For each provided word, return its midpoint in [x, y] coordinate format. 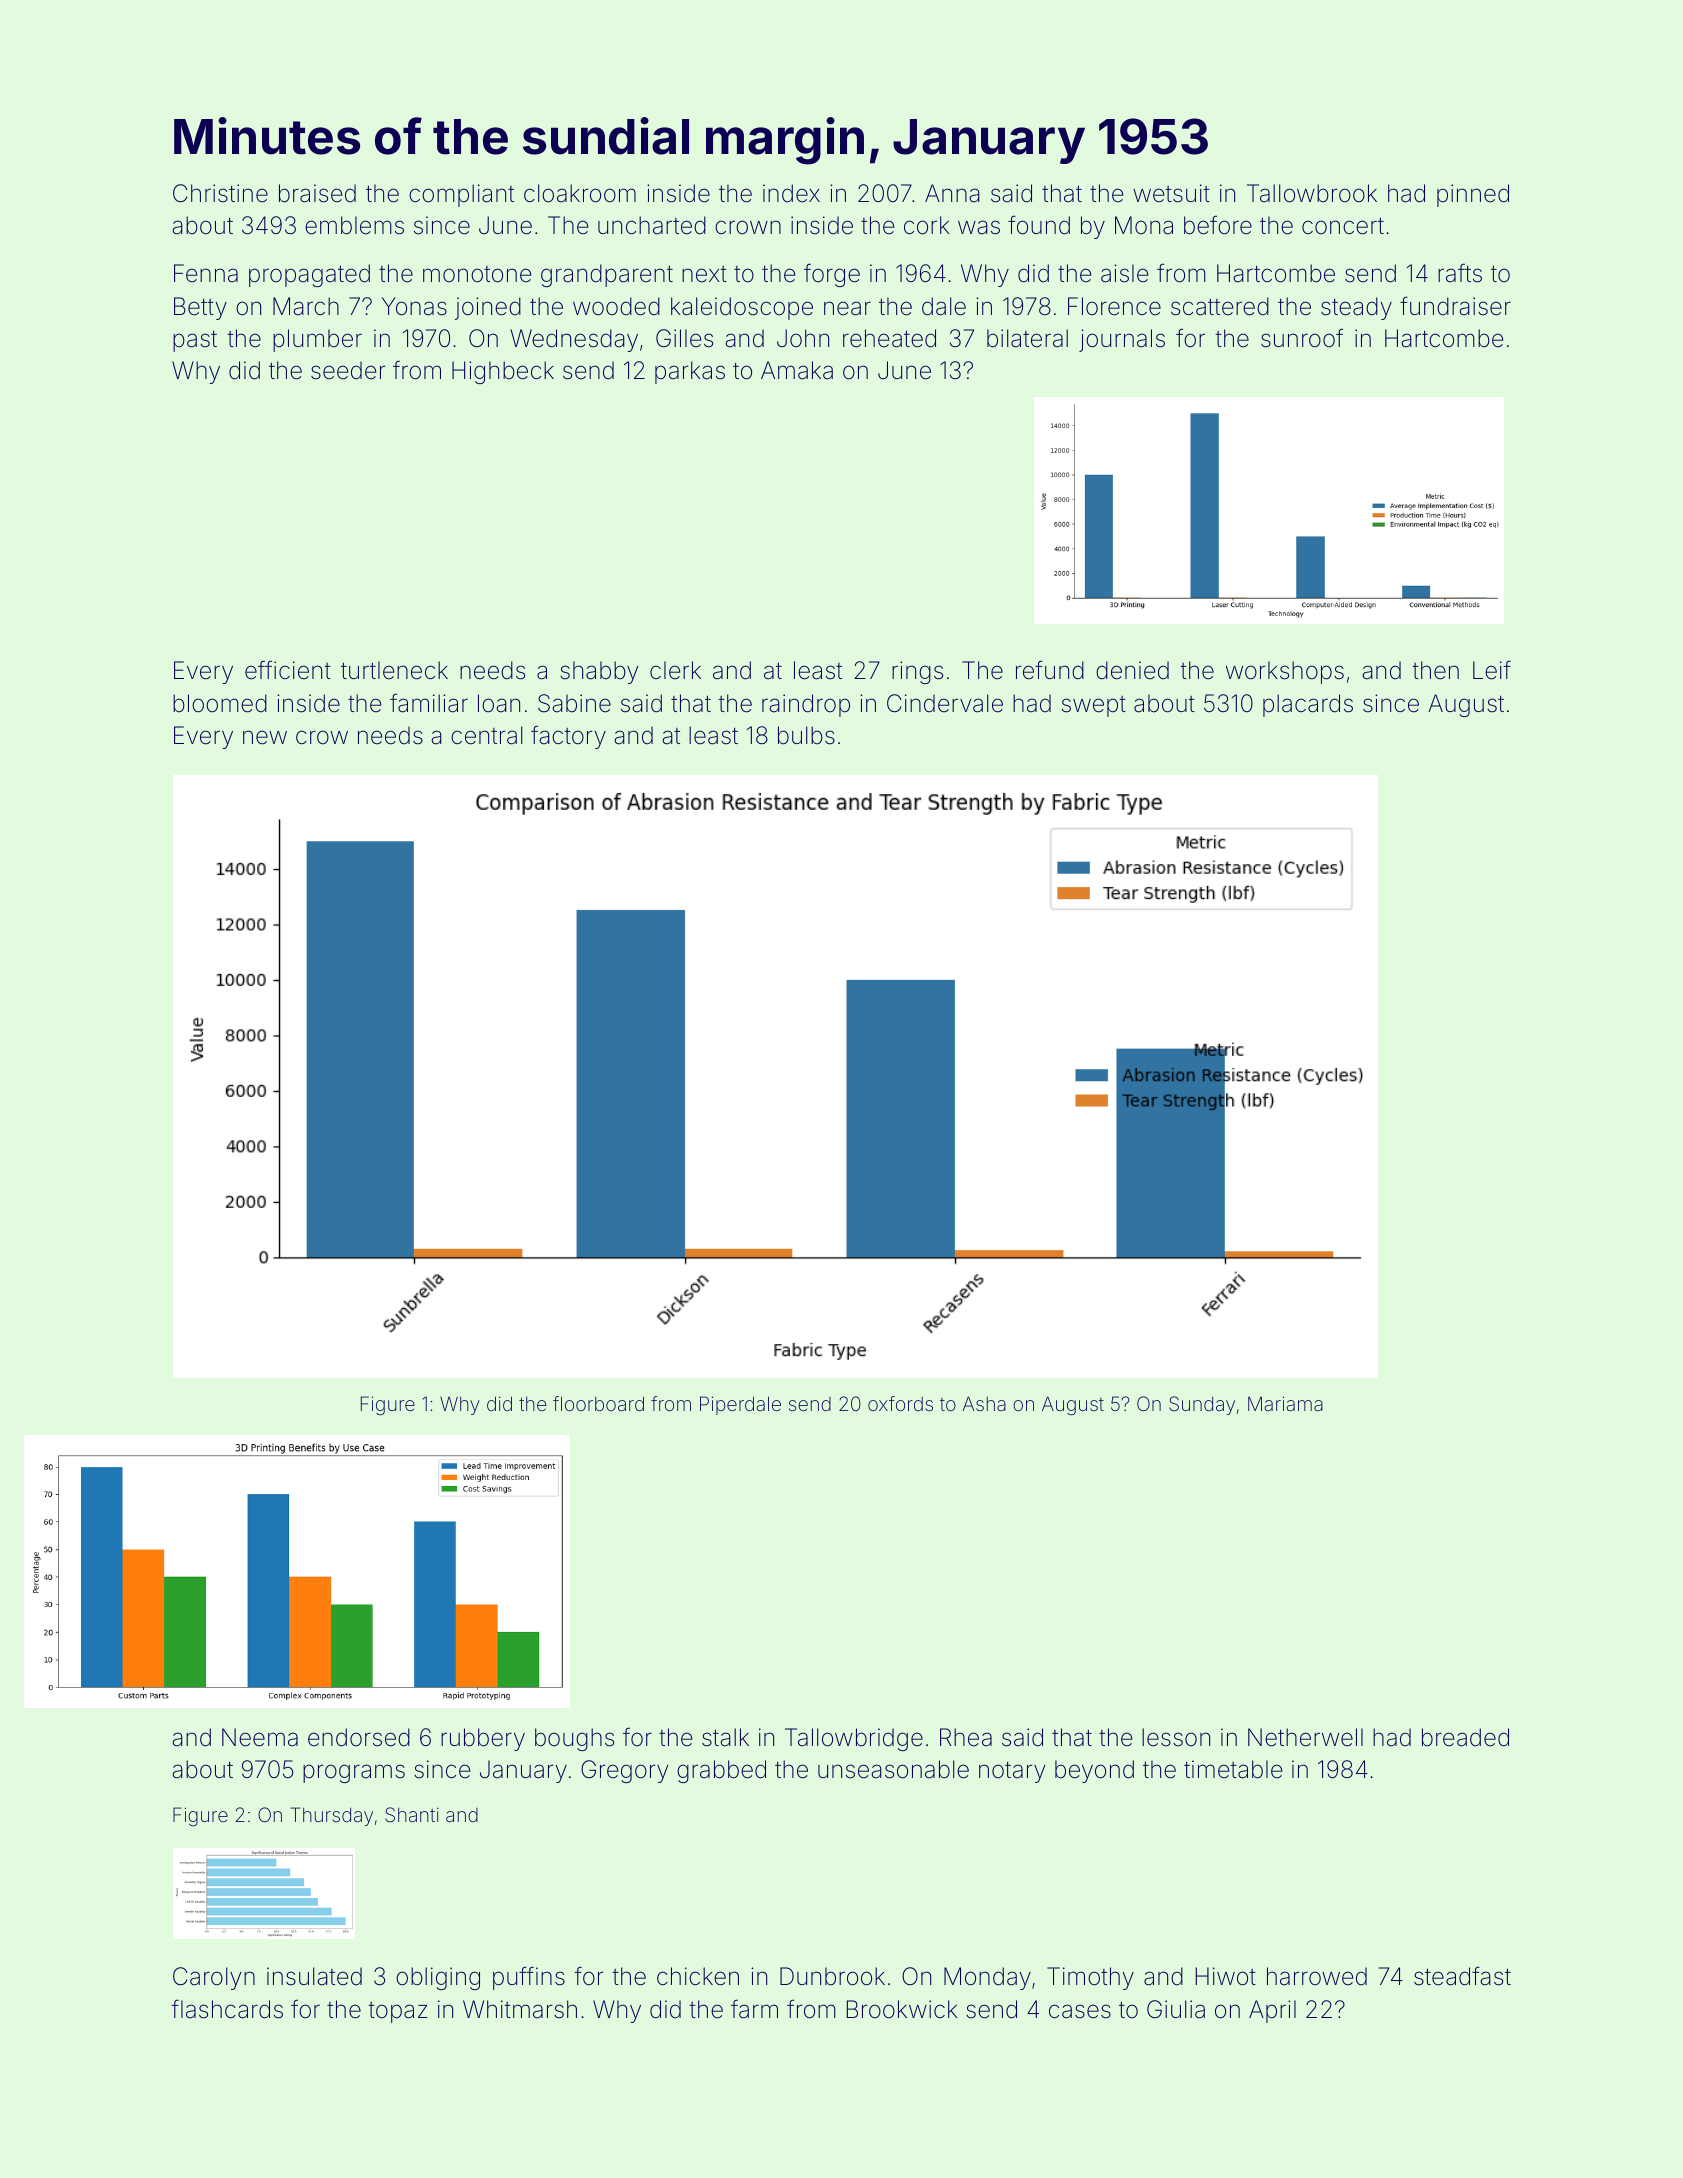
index [791, 193]
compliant [461, 195]
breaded [1465, 1737]
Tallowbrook [1312, 193]
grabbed [721, 1771]
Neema [260, 1737]
